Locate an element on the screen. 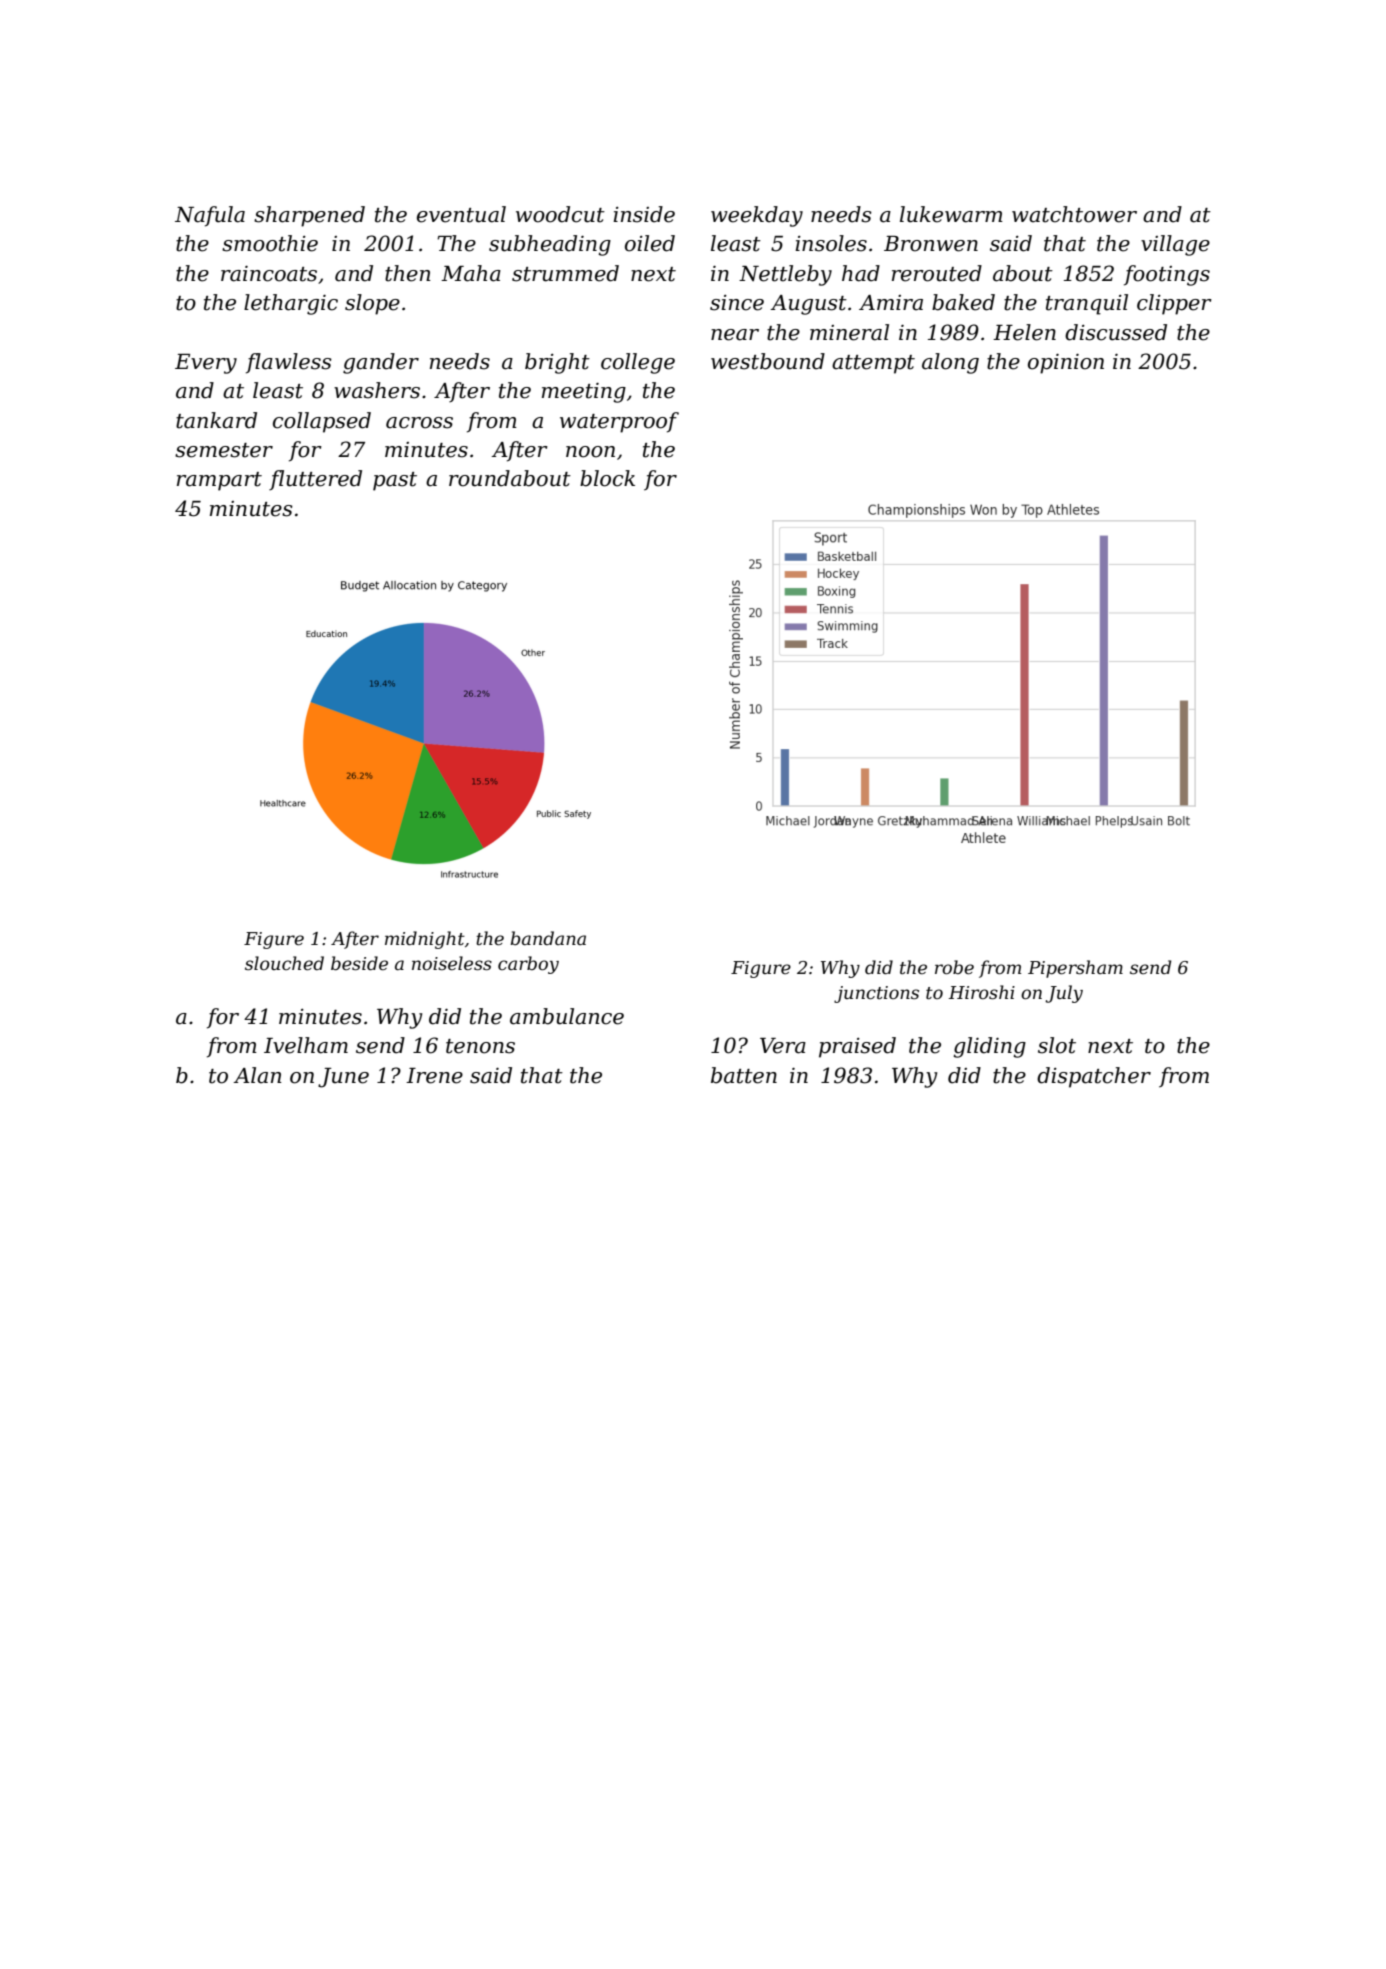  watchtower is located at coordinates (1074, 214).
